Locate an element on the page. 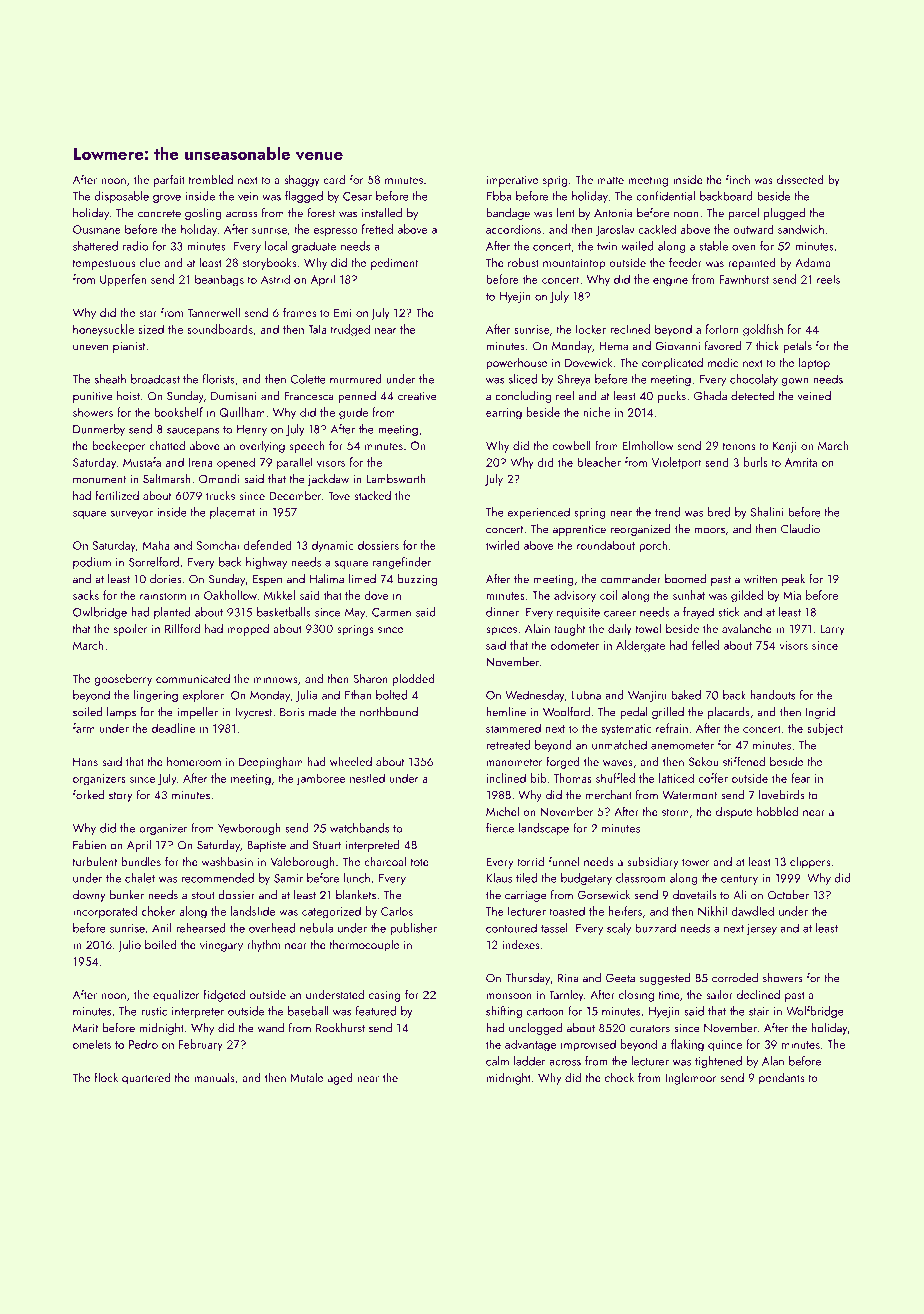 Image resolution: width=924 pixels, height=1314 pixels. dynamic is located at coordinates (333, 546).
